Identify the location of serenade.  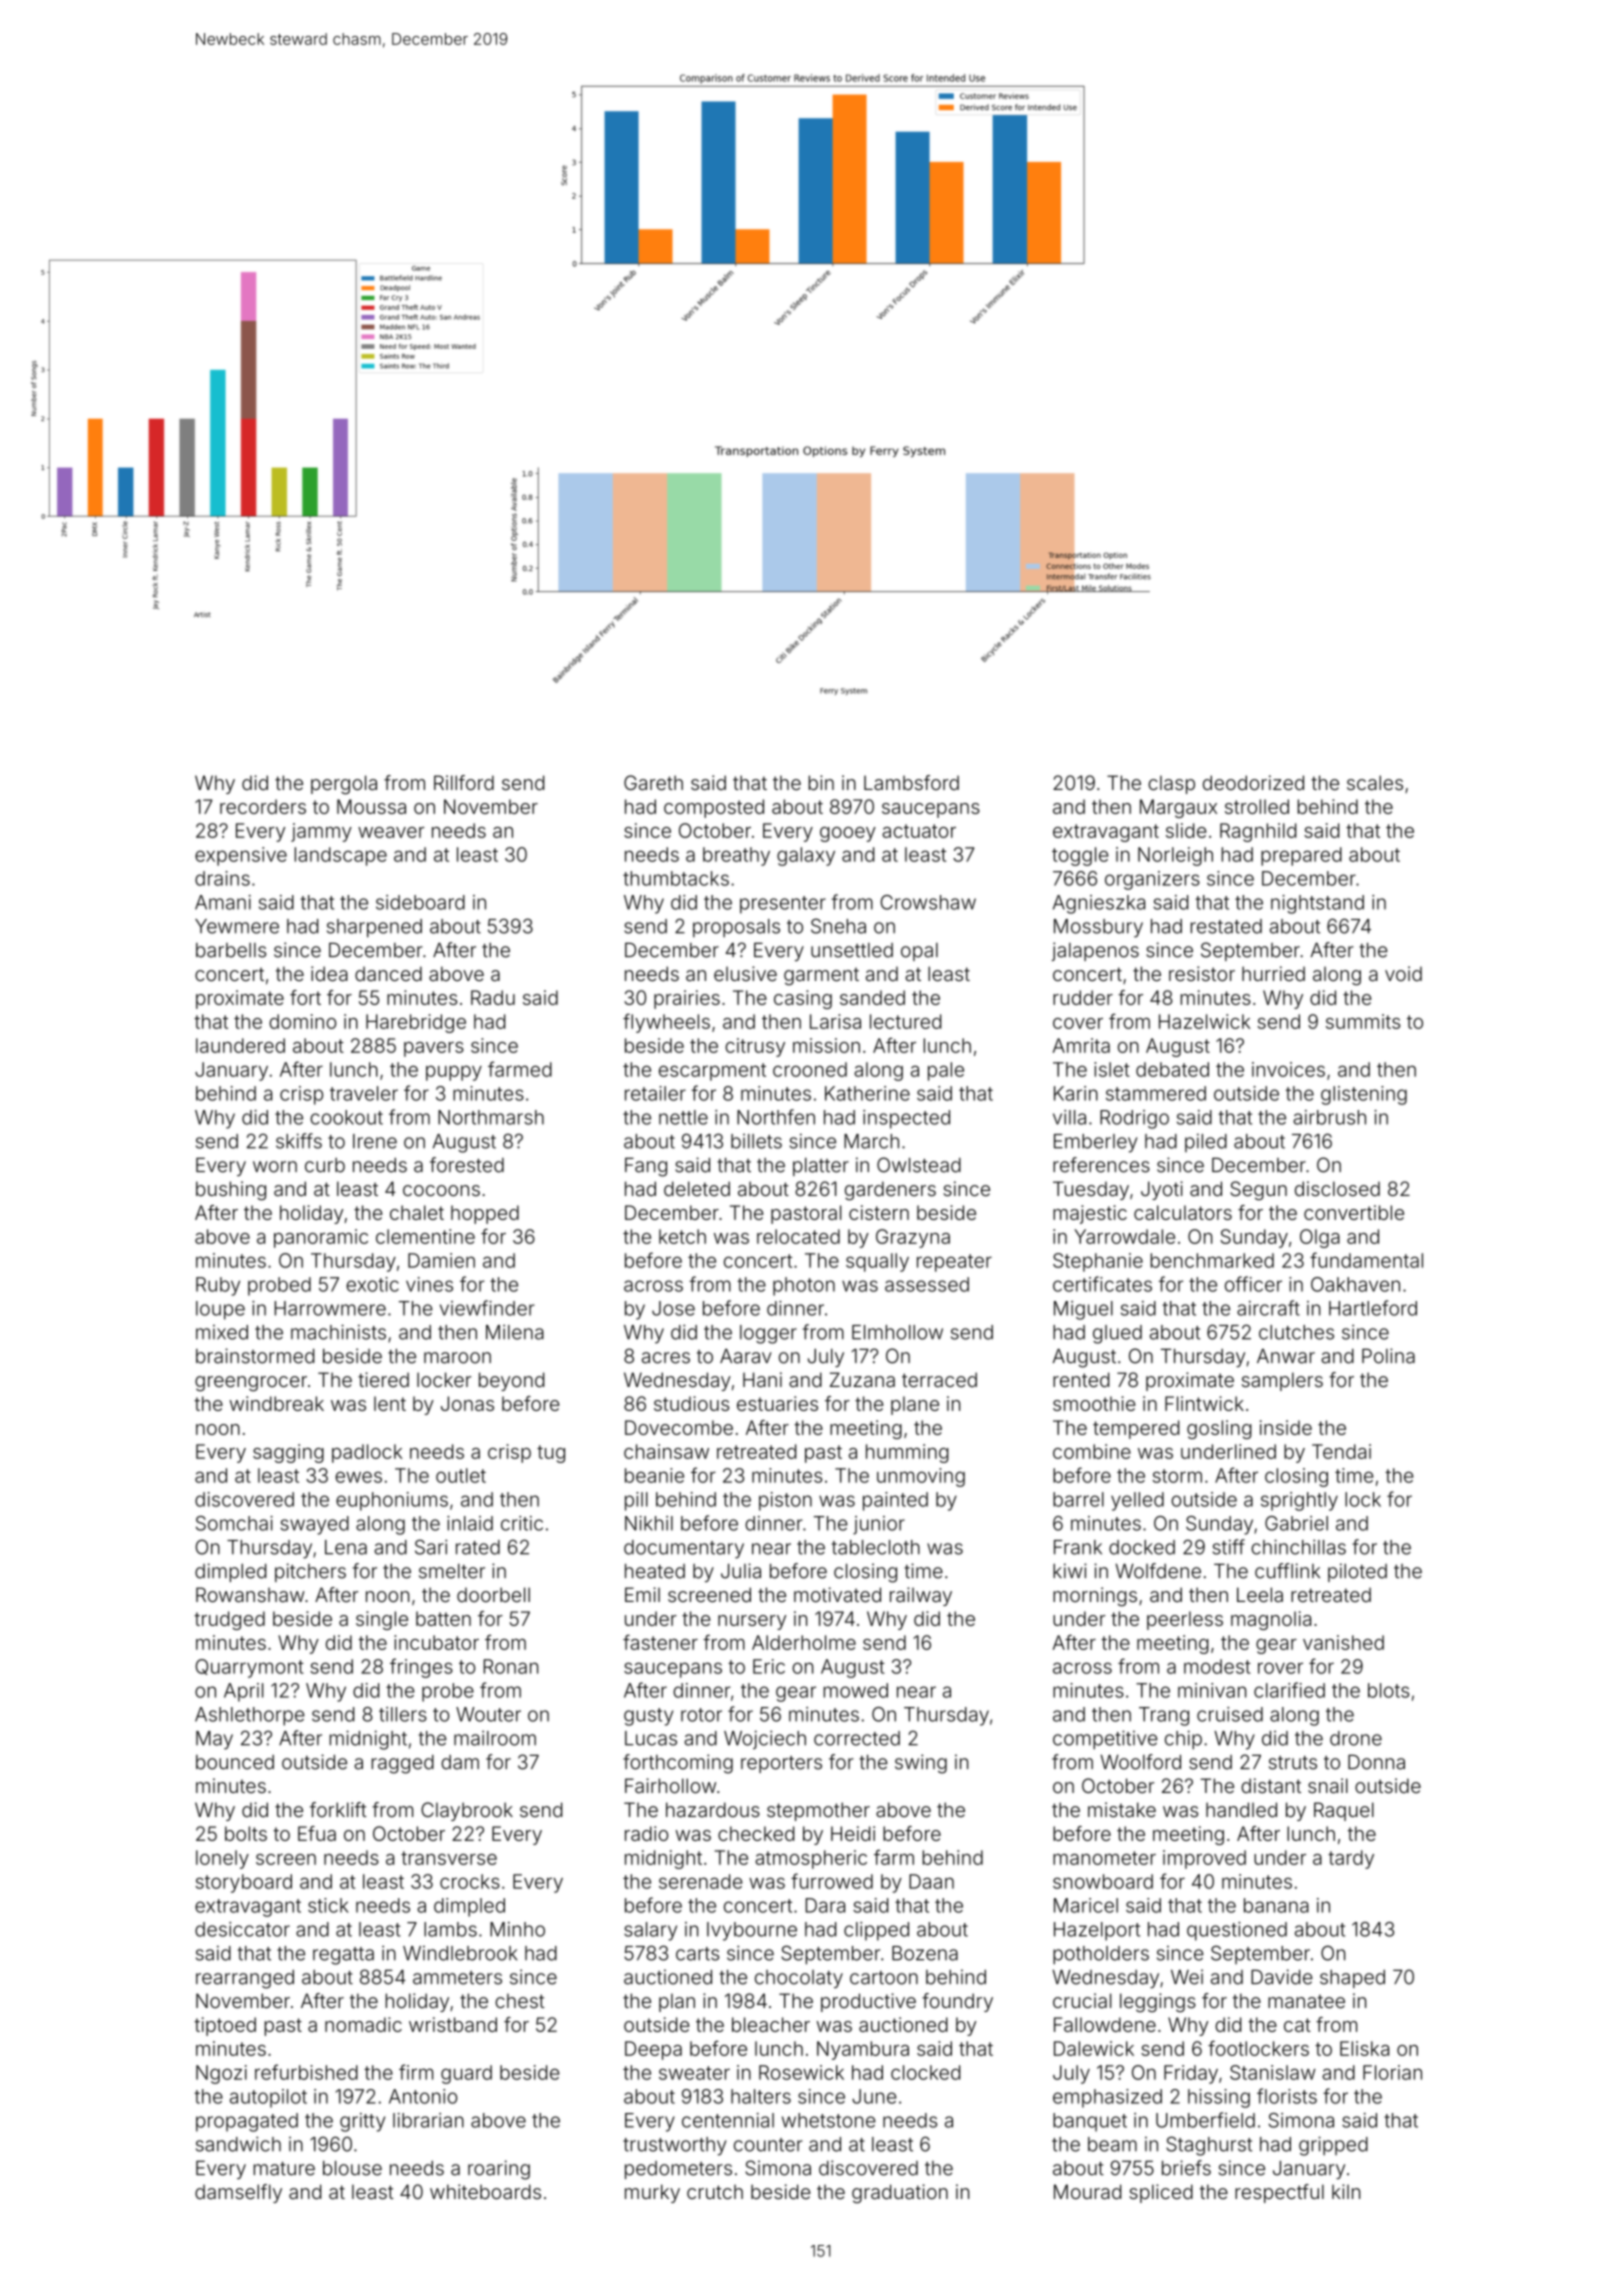
(700, 1881).
